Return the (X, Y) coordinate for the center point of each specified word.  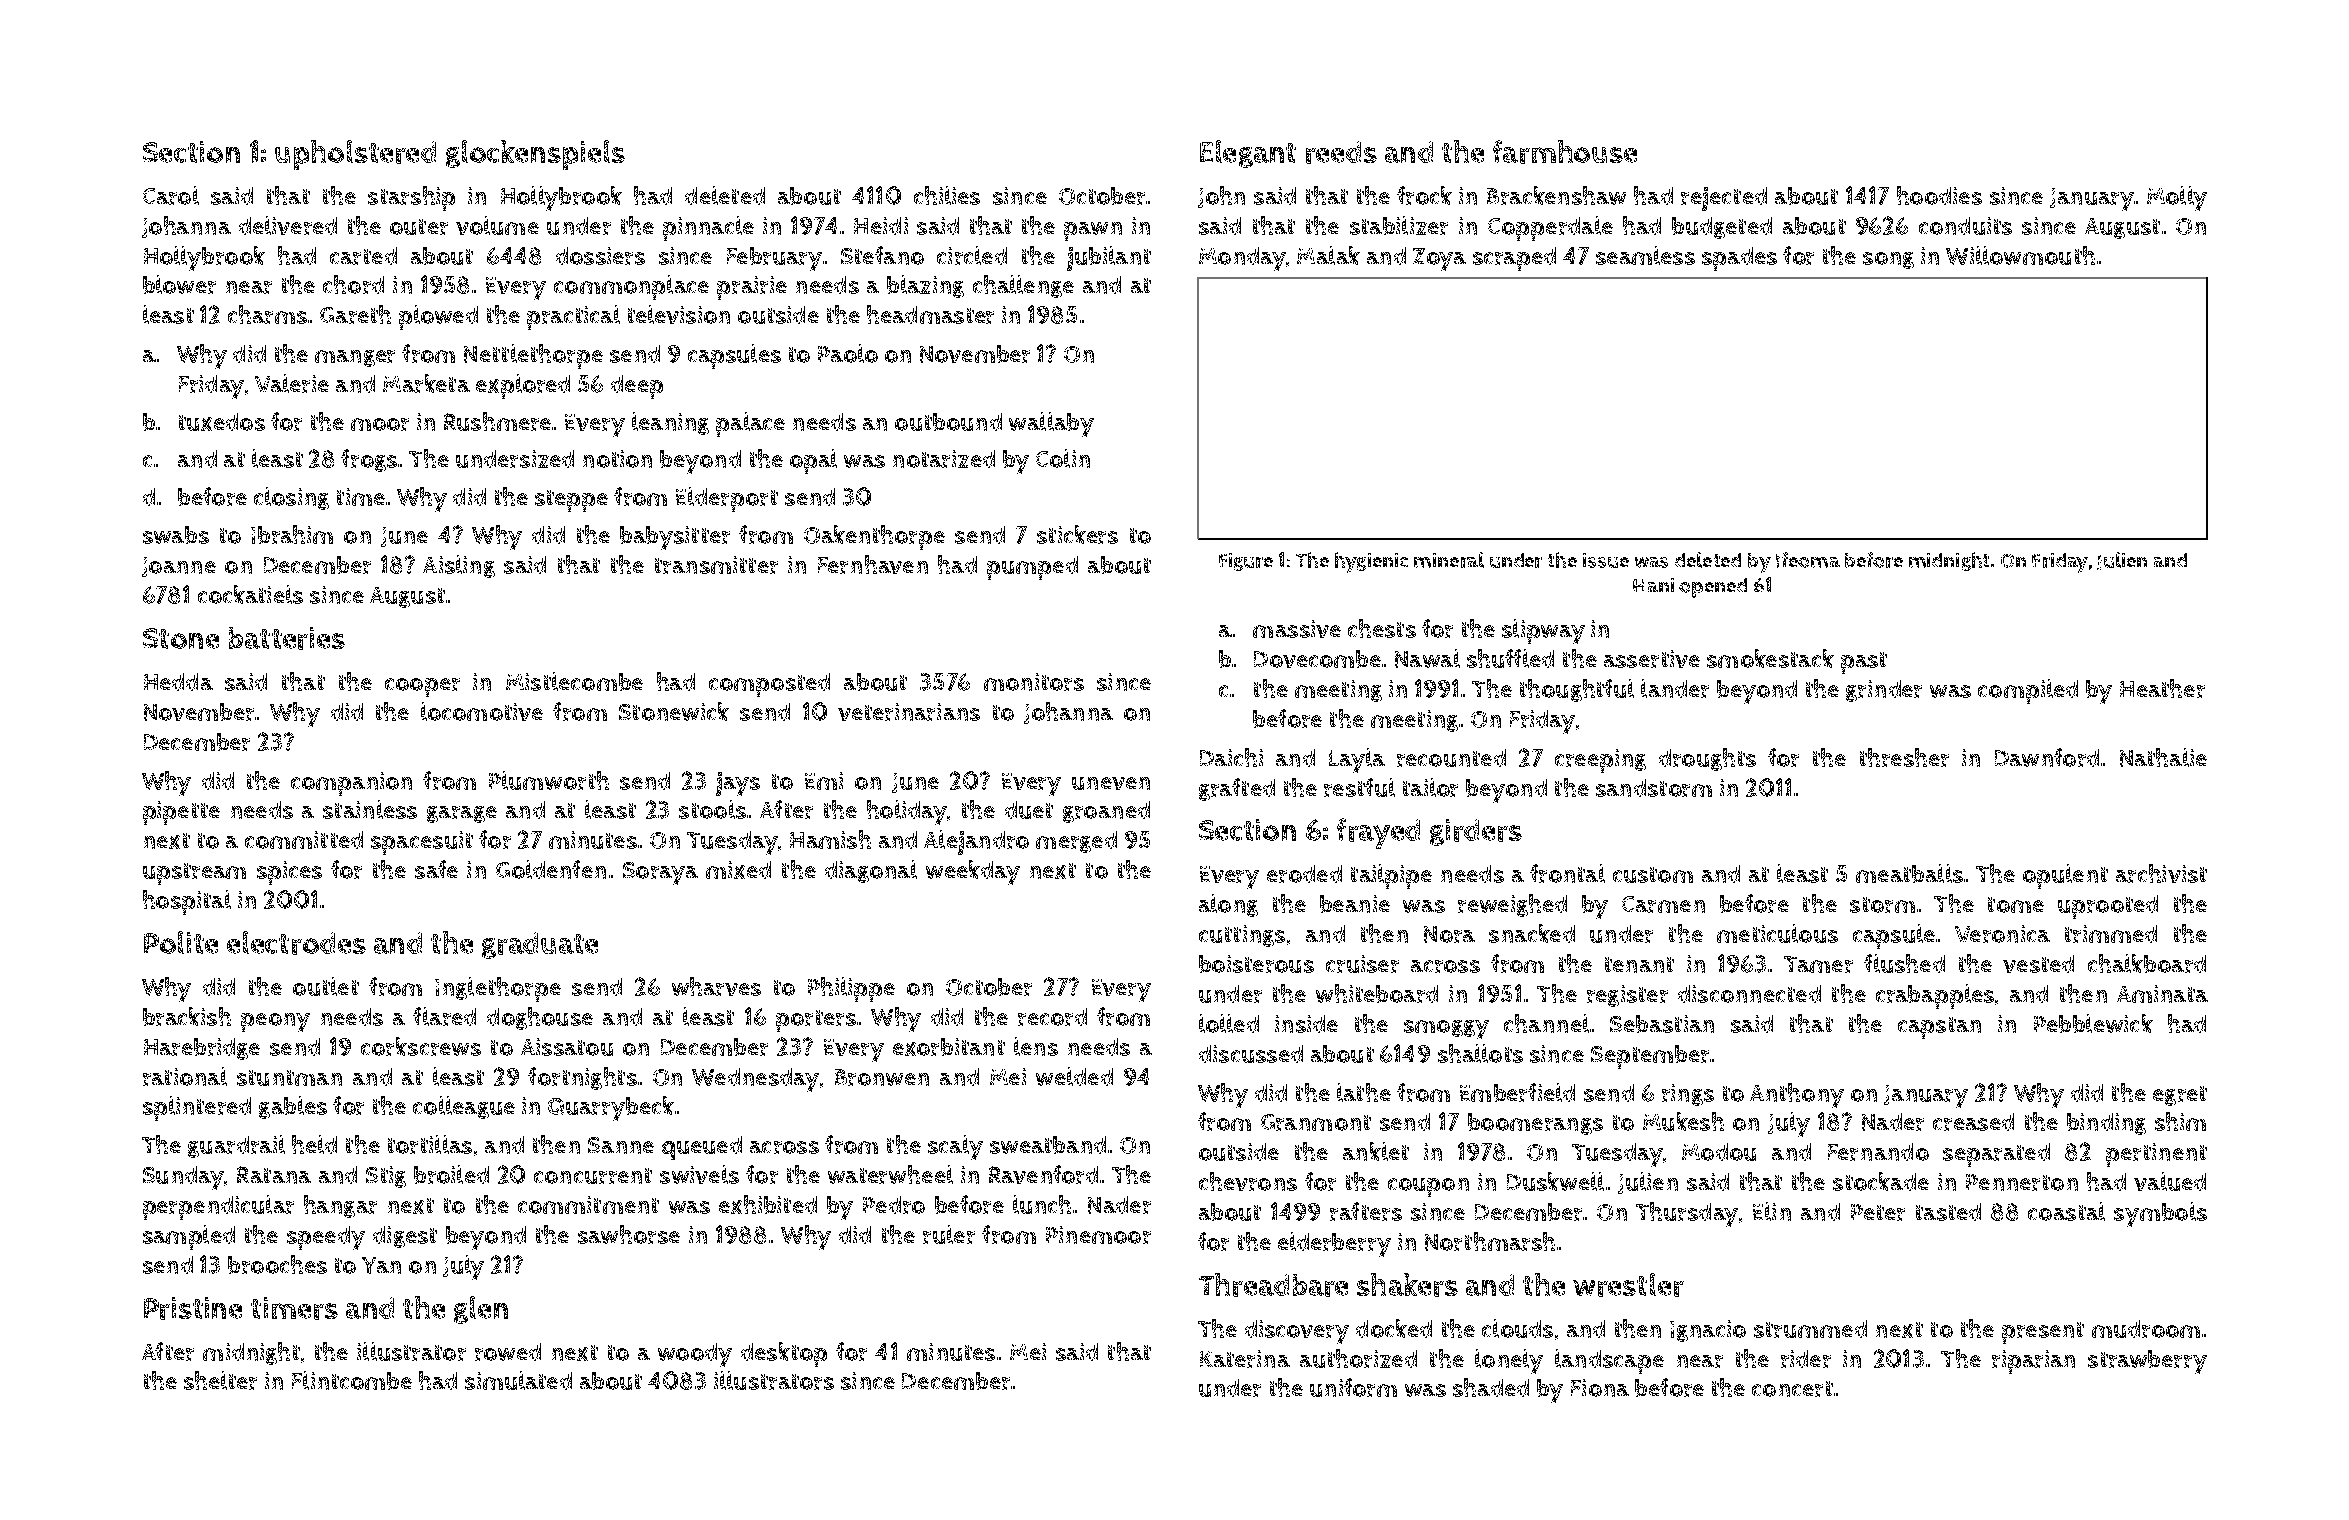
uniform (1353, 1387)
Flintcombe (352, 1380)
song (1888, 260)
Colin (1063, 458)
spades (1739, 259)
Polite (181, 942)
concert (1792, 1389)
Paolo (848, 353)
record (1052, 1017)
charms (267, 314)
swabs (176, 535)
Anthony (1797, 1095)
